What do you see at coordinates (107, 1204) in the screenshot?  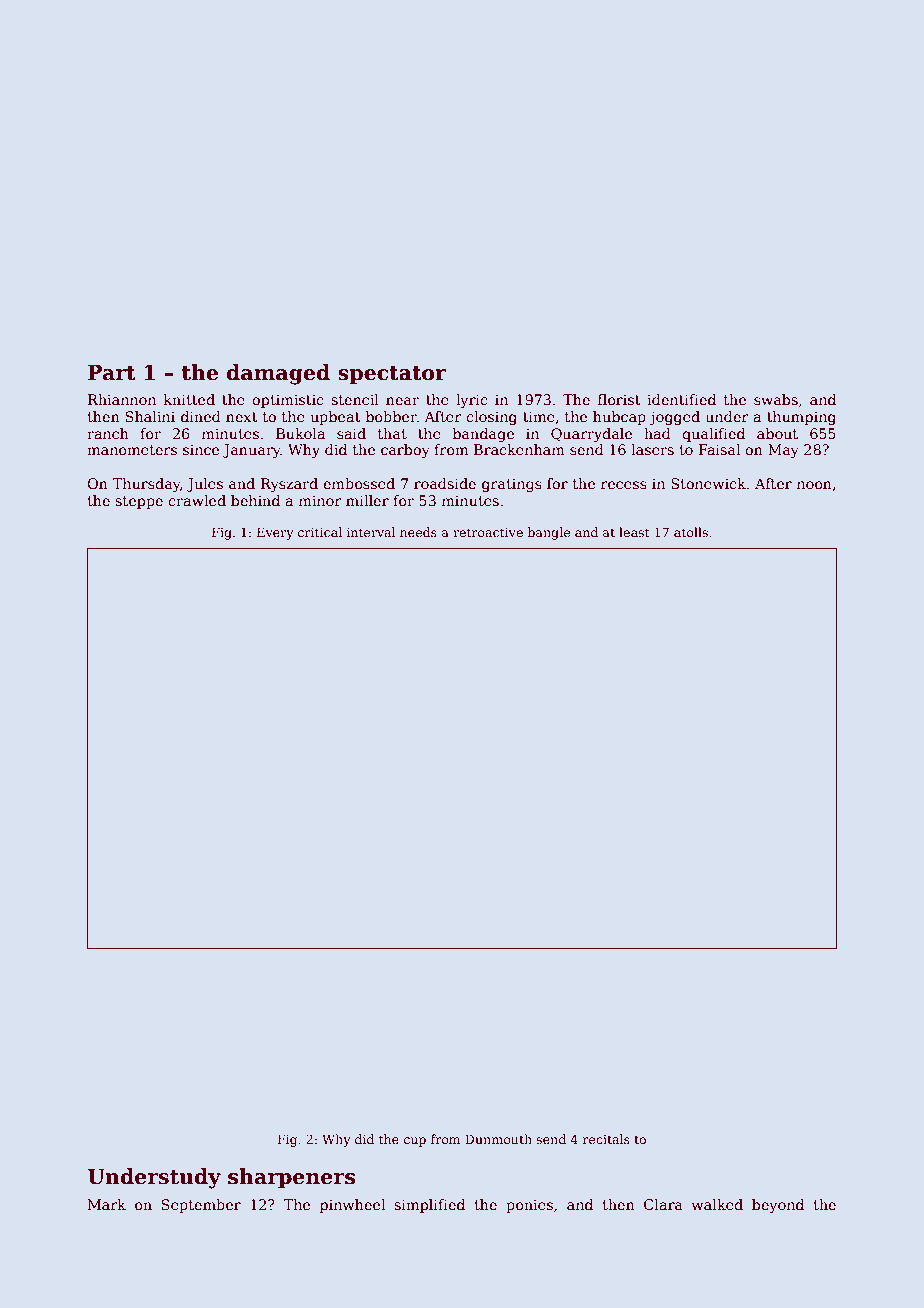 I see `Mark` at bounding box center [107, 1204].
